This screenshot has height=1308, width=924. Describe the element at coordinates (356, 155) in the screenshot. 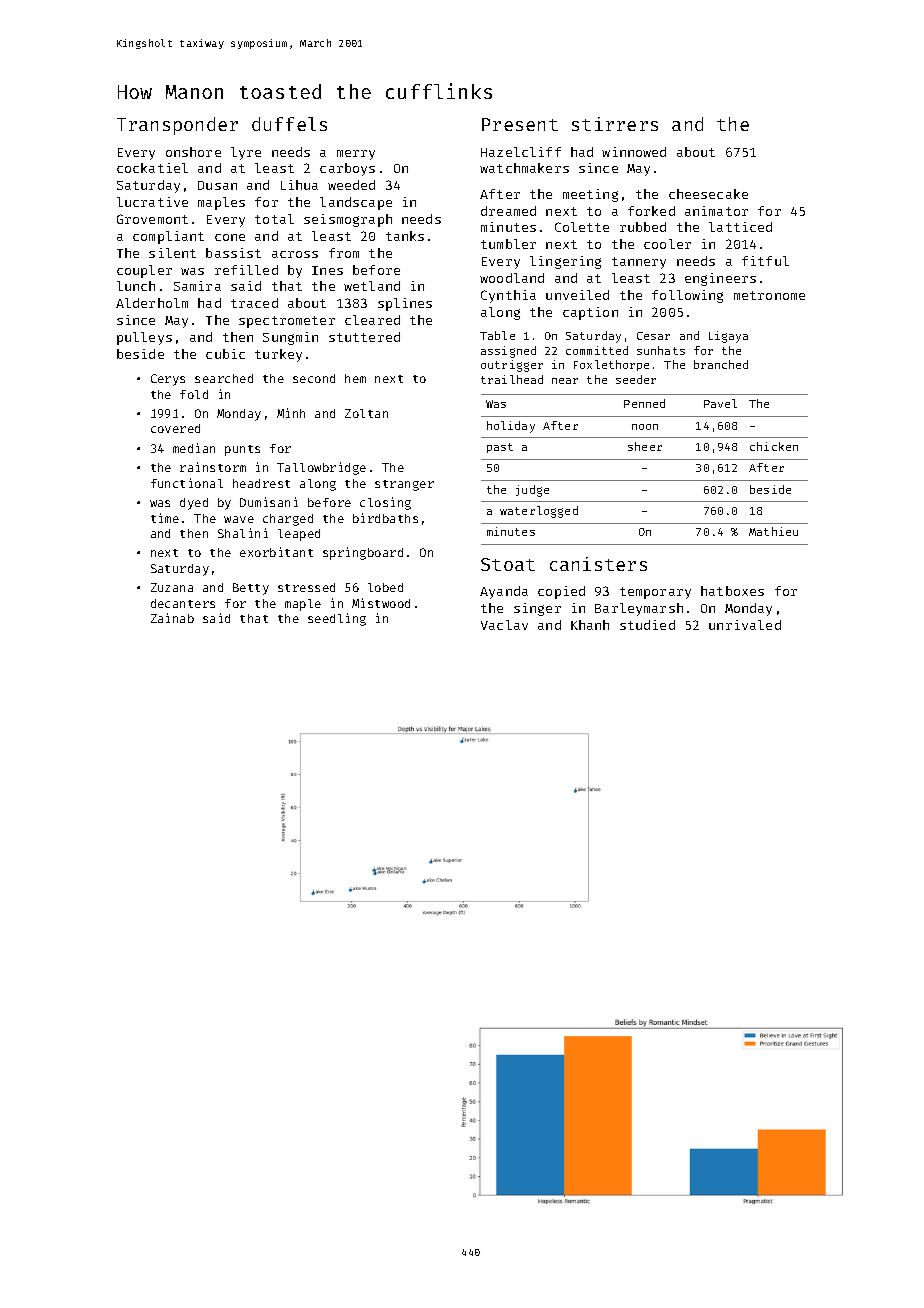

I see `merry` at that location.
